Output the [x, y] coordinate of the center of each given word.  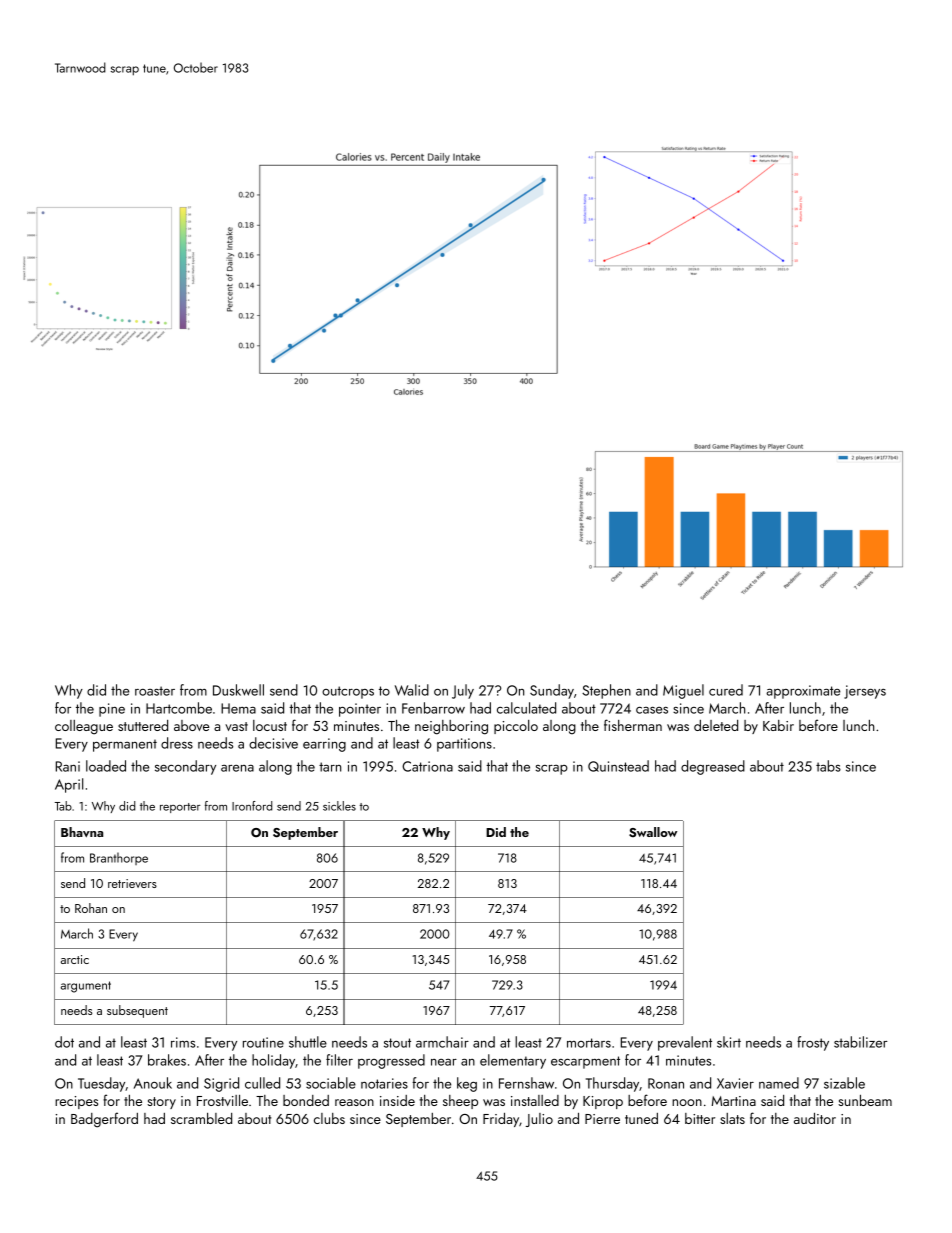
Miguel [683, 691]
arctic [75, 959]
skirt [729, 1042]
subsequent [137, 1011]
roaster [155, 691]
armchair [442, 1042]
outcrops [348, 692]
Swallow [653, 832]
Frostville [222, 1100]
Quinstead [618, 766]
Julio [539, 1120]
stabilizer [861, 1042]
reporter [180, 808]
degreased [713, 767]
